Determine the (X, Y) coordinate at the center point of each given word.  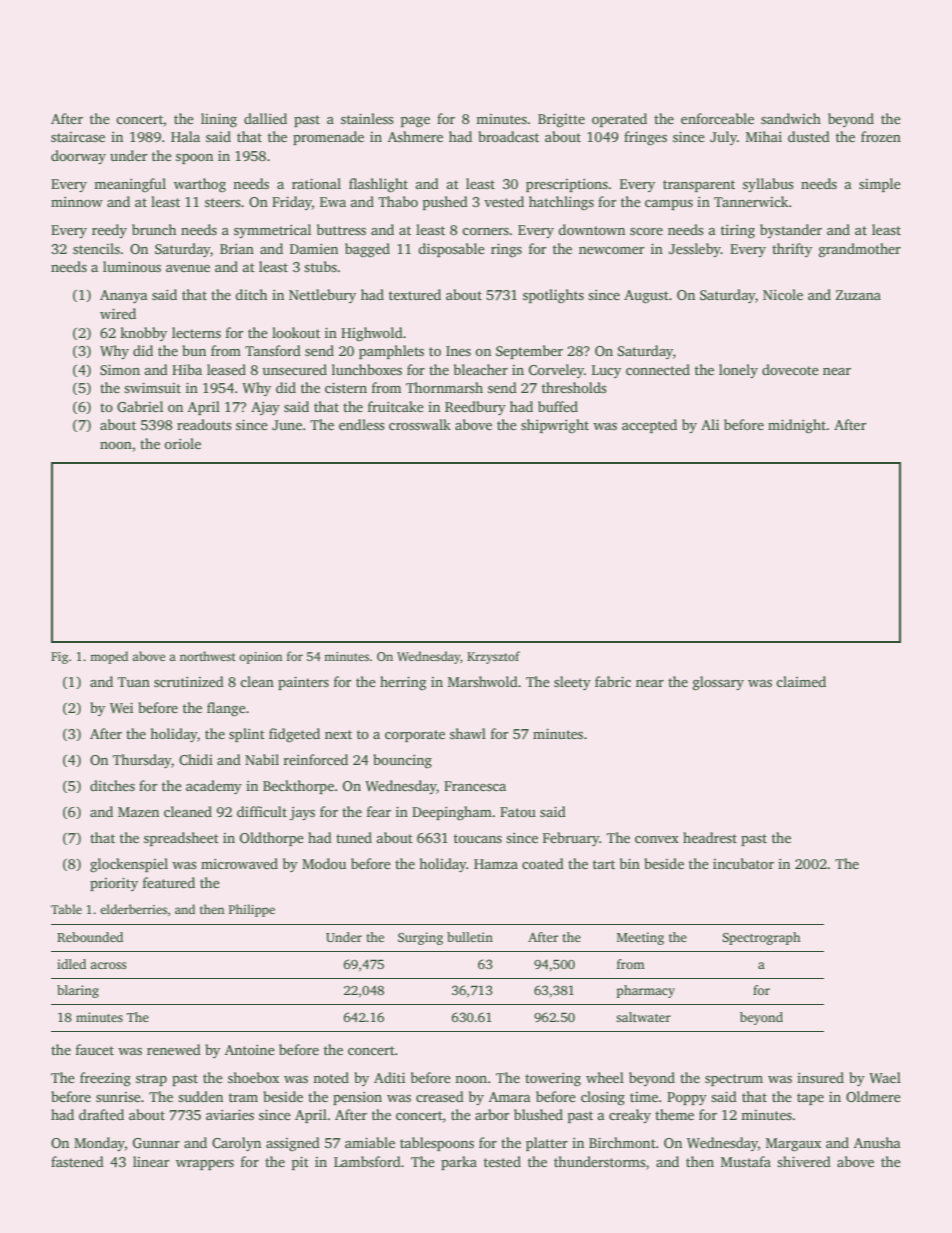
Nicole (783, 294)
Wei (121, 707)
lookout (296, 332)
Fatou (518, 812)
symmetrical (272, 231)
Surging (420, 938)
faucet (95, 1049)
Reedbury (475, 408)
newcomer (612, 250)
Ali (710, 424)
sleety (572, 683)
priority (114, 884)
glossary (718, 683)
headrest (710, 837)
